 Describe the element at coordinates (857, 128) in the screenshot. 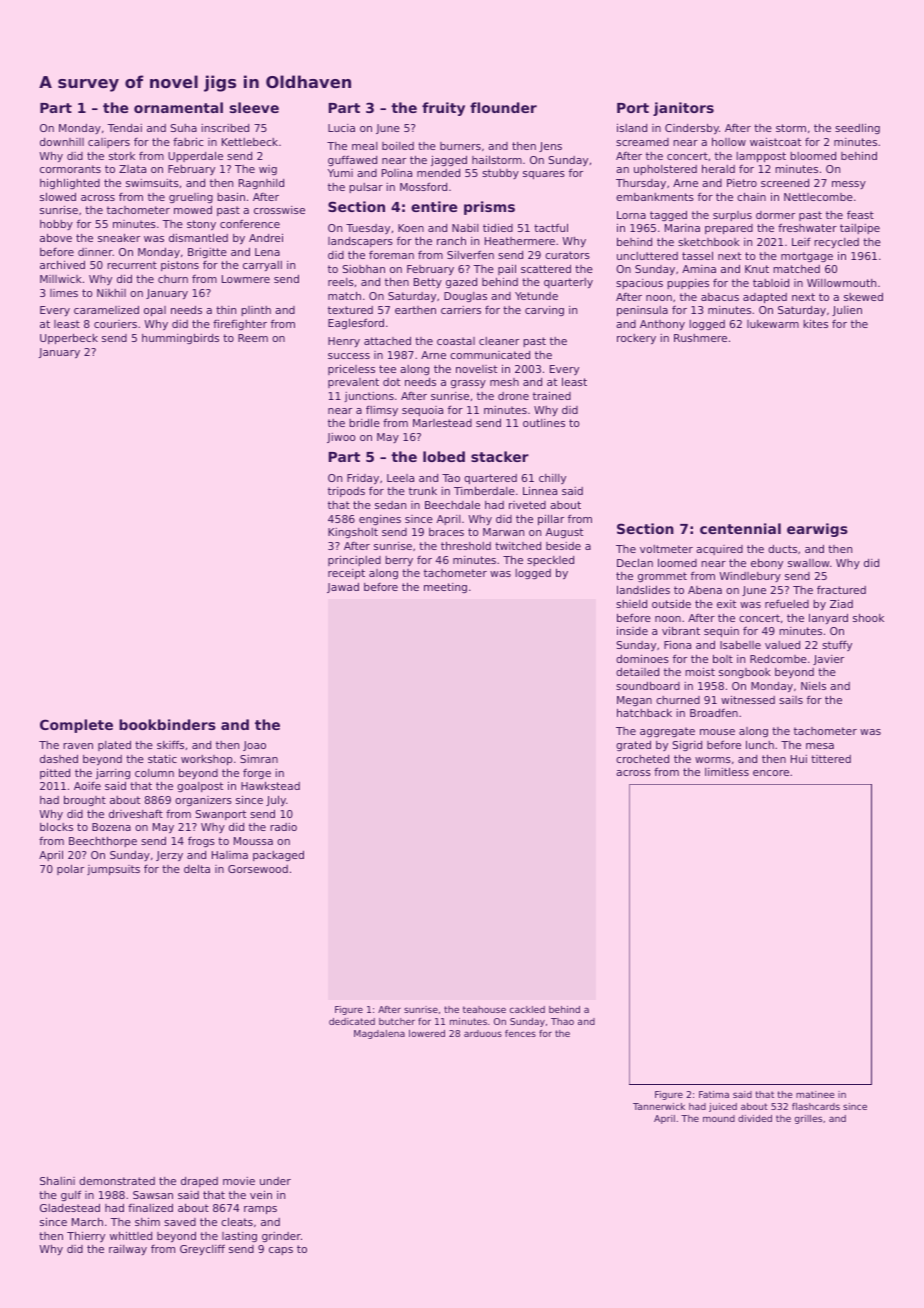

I see `seedling` at that location.
